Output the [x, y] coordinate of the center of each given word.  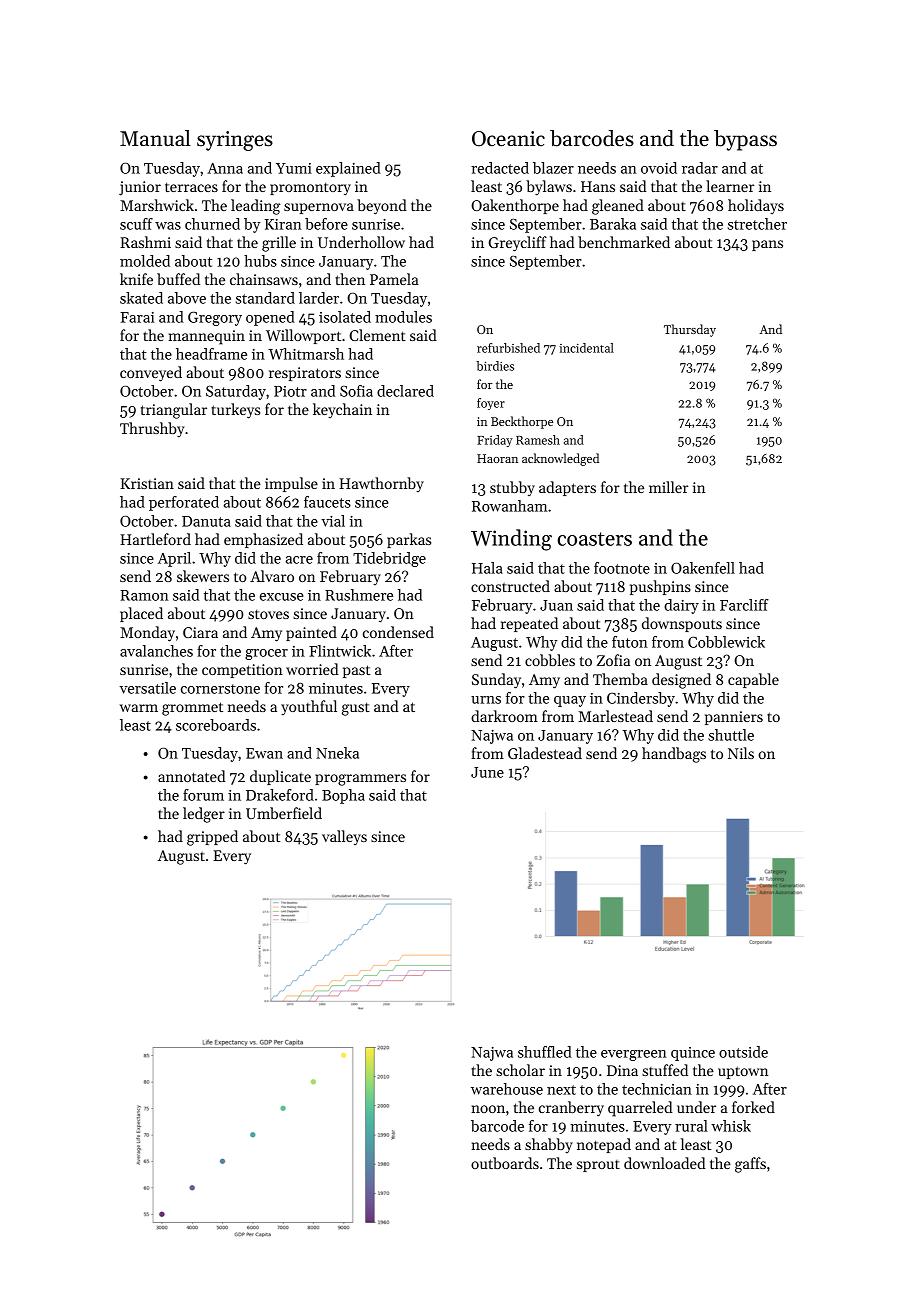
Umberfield [284, 813]
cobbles [550, 660]
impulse [291, 484]
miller [669, 487]
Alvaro [272, 576]
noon [488, 1109]
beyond [382, 207]
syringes [235, 141]
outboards [505, 1163]
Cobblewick [726, 642]
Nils [741, 753]
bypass [745, 140]
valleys [344, 837]
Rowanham [509, 506]
